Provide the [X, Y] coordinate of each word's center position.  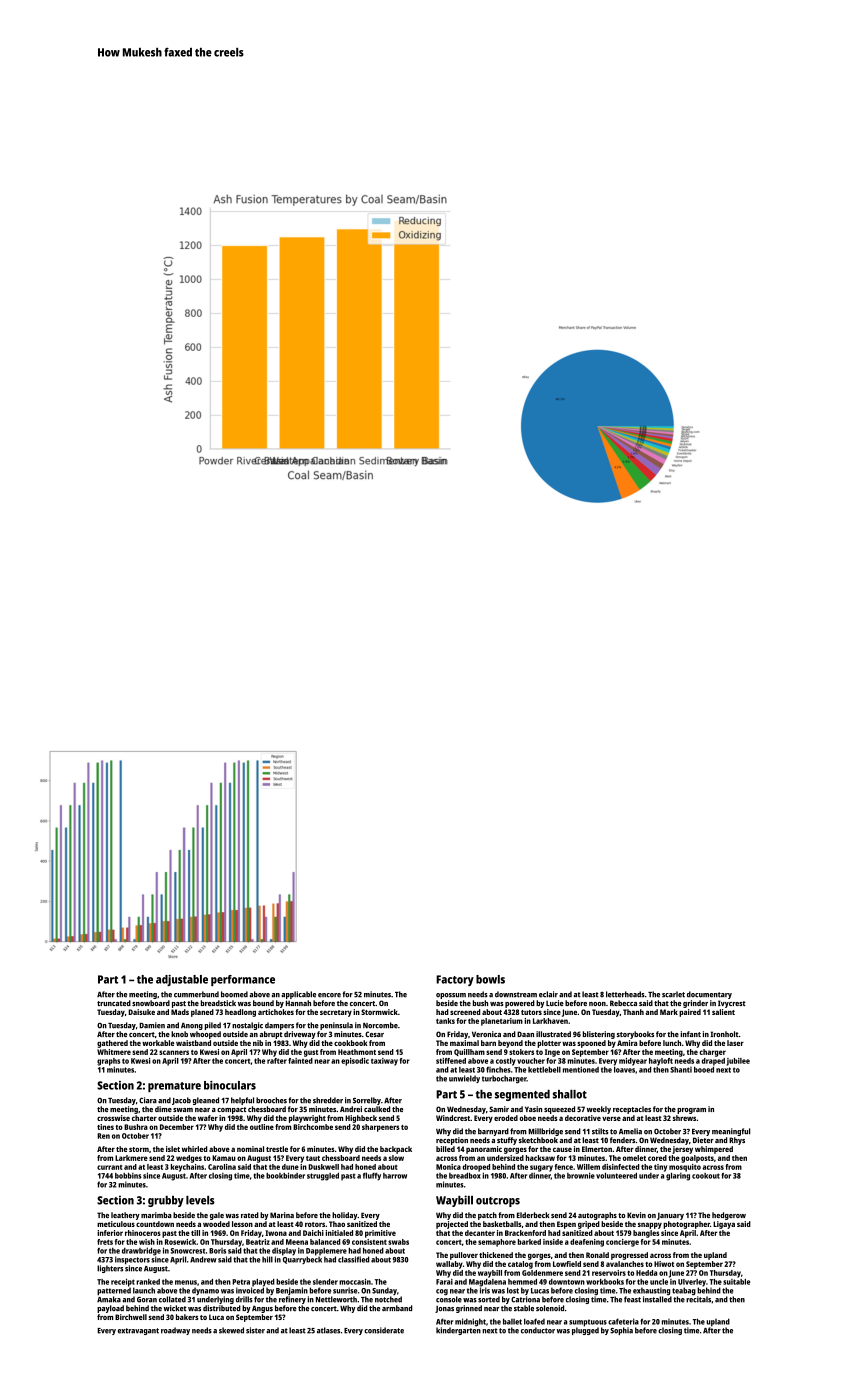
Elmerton [597, 1149]
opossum [451, 996]
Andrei [351, 1109]
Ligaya [724, 1225]
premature [174, 1087]
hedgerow [729, 1216]
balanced [325, 1242]
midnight [470, 1322]
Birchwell [131, 1317]
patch [487, 1216]
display [284, 1251]
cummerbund [196, 994]
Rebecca [623, 1003]
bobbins [128, 1176]
